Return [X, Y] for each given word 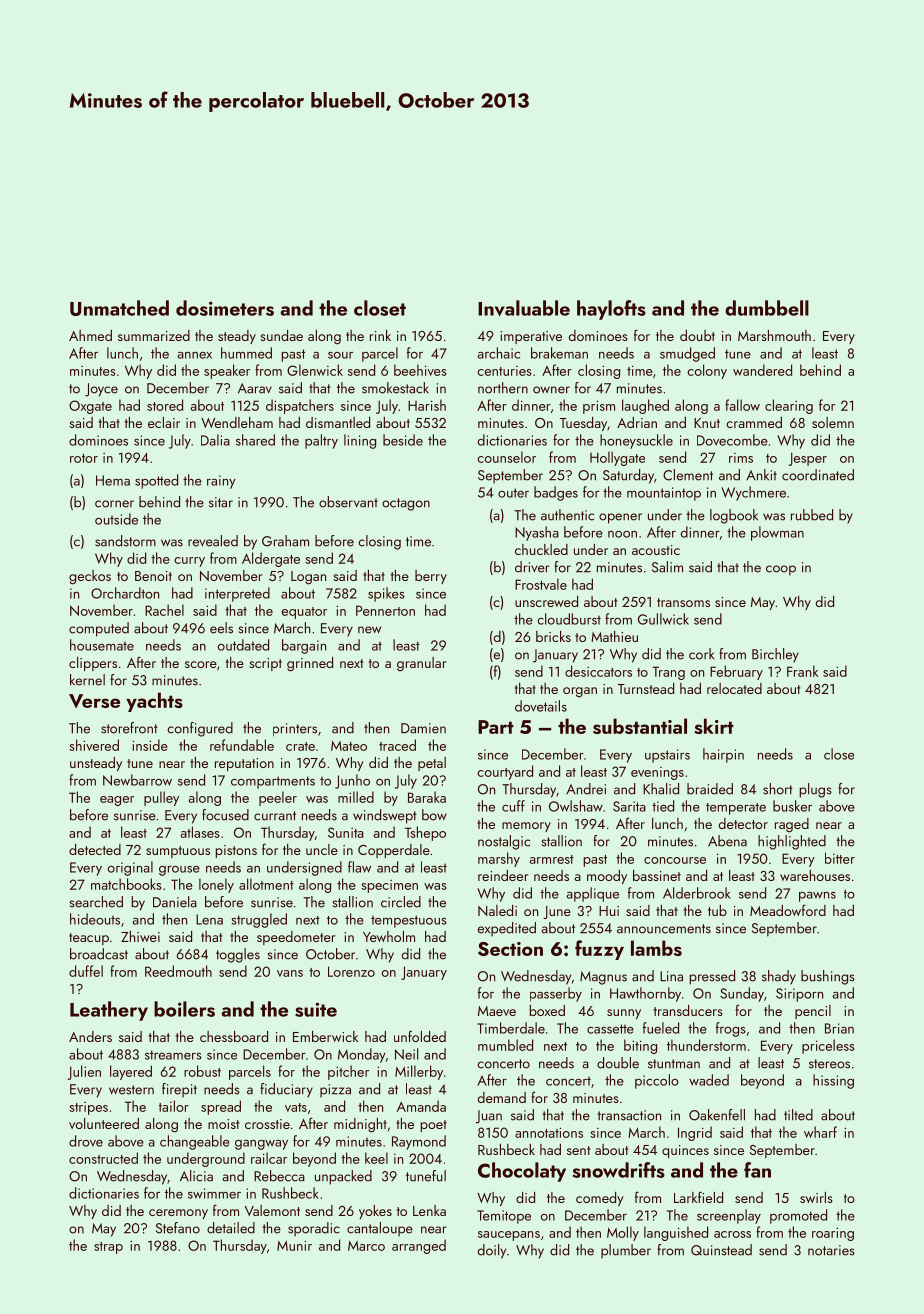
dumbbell [767, 308]
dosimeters [225, 308]
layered [131, 1072]
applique [592, 894]
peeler [278, 798]
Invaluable [524, 308]
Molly [623, 1233]
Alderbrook [697, 893]
